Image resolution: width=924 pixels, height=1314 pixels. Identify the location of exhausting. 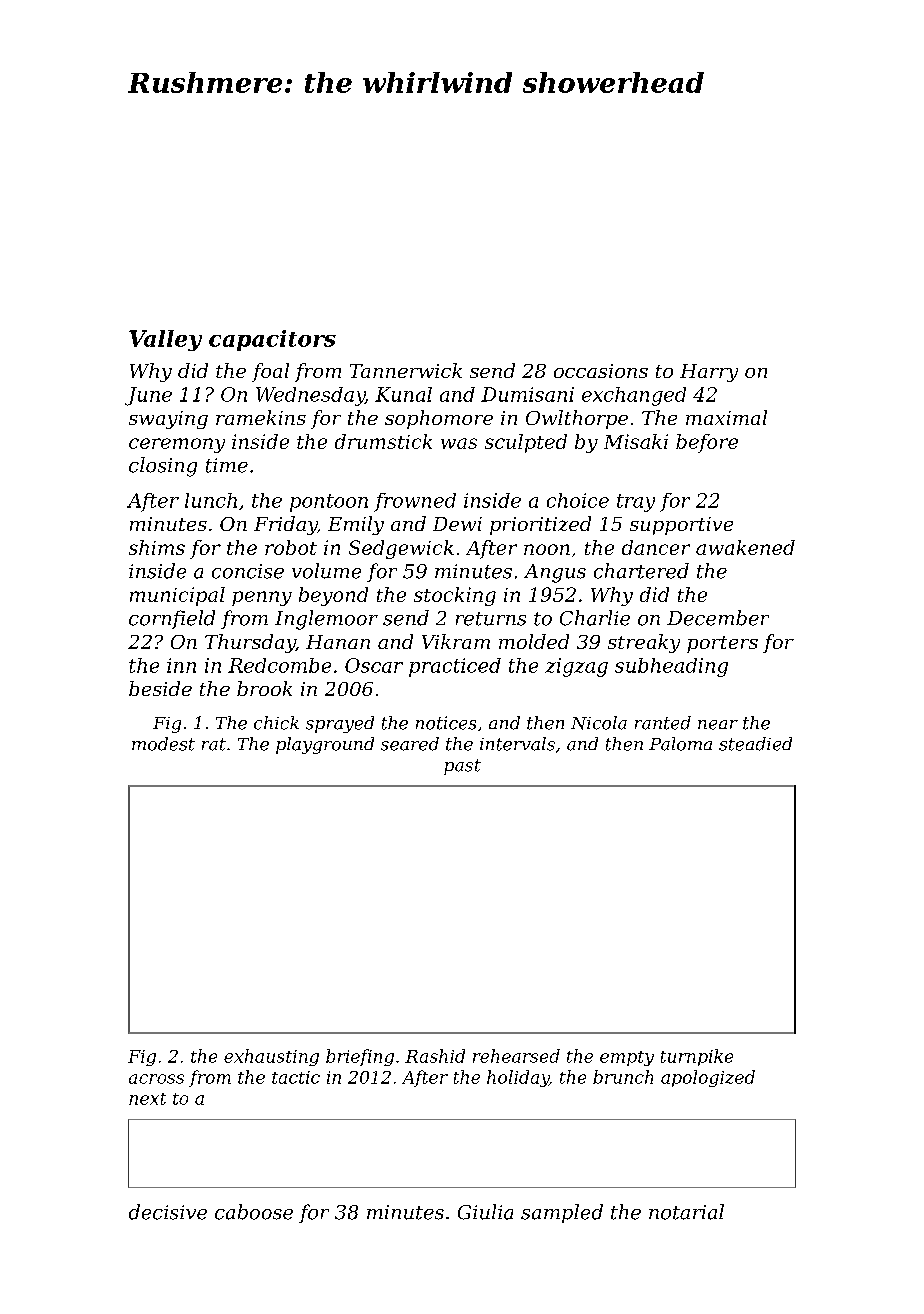
(271, 1057).
